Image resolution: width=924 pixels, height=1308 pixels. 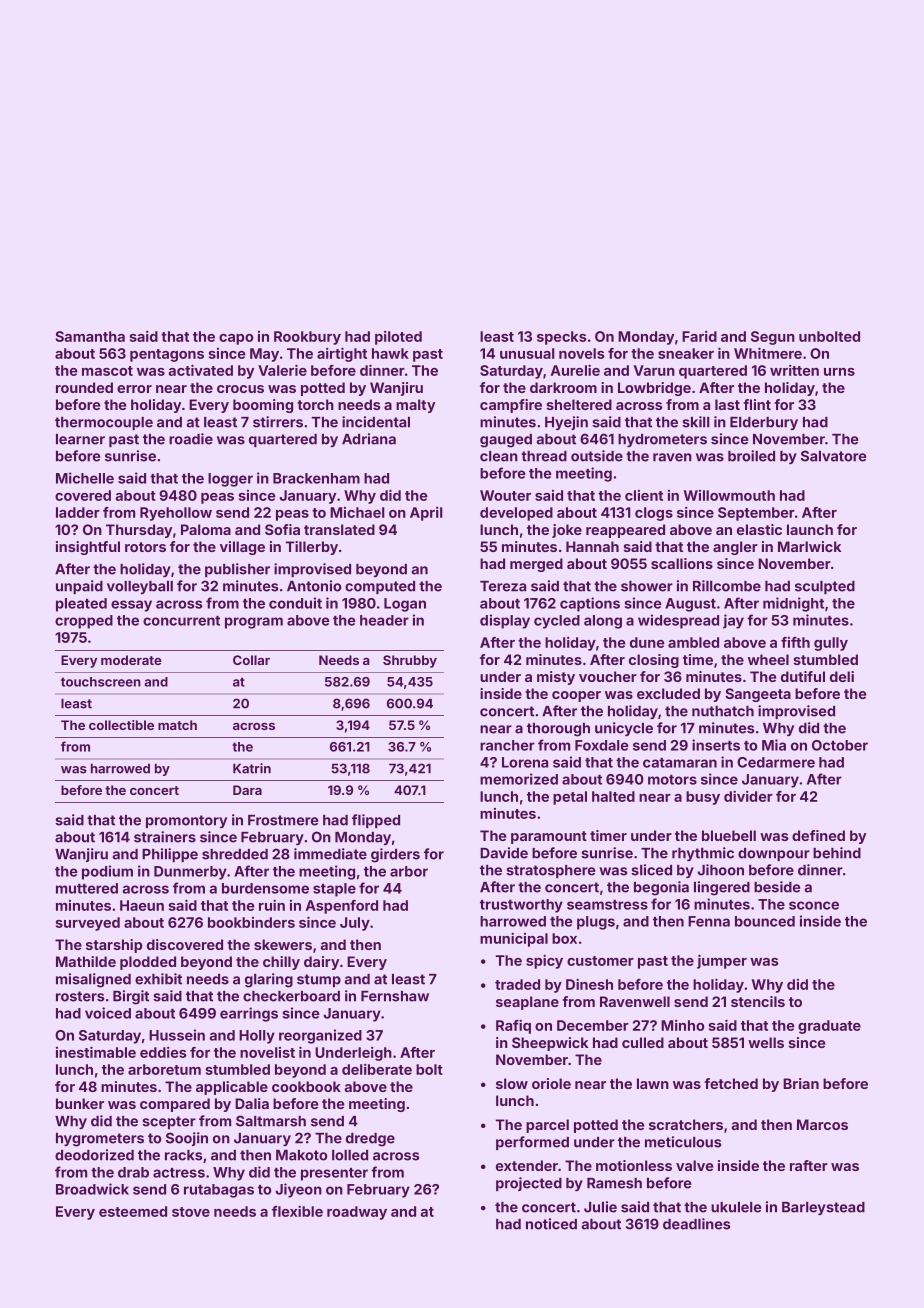 I want to click on flipped, so click(x=376, y=821).
